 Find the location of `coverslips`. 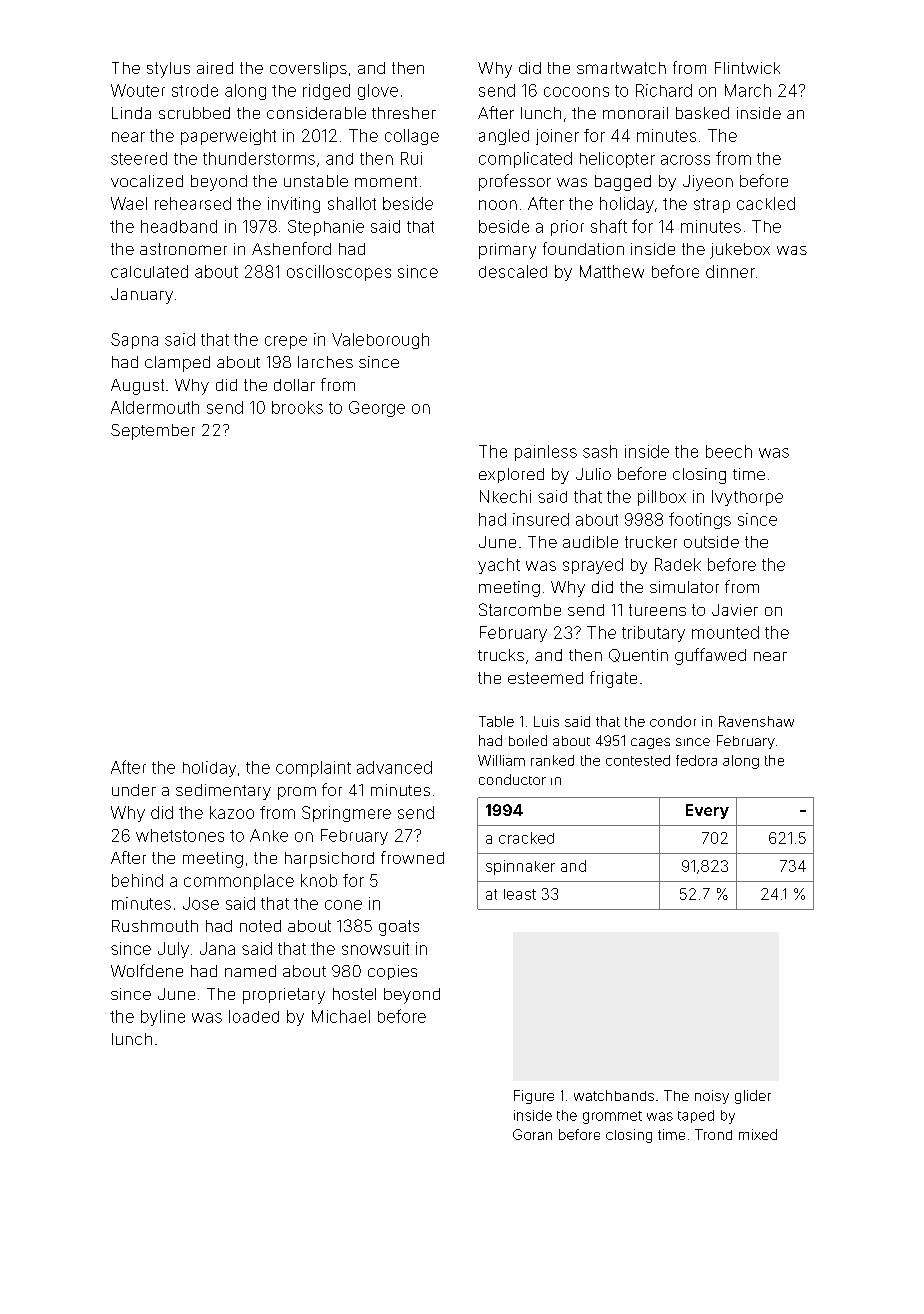

coverslips is located at coordinates (308, 70).
